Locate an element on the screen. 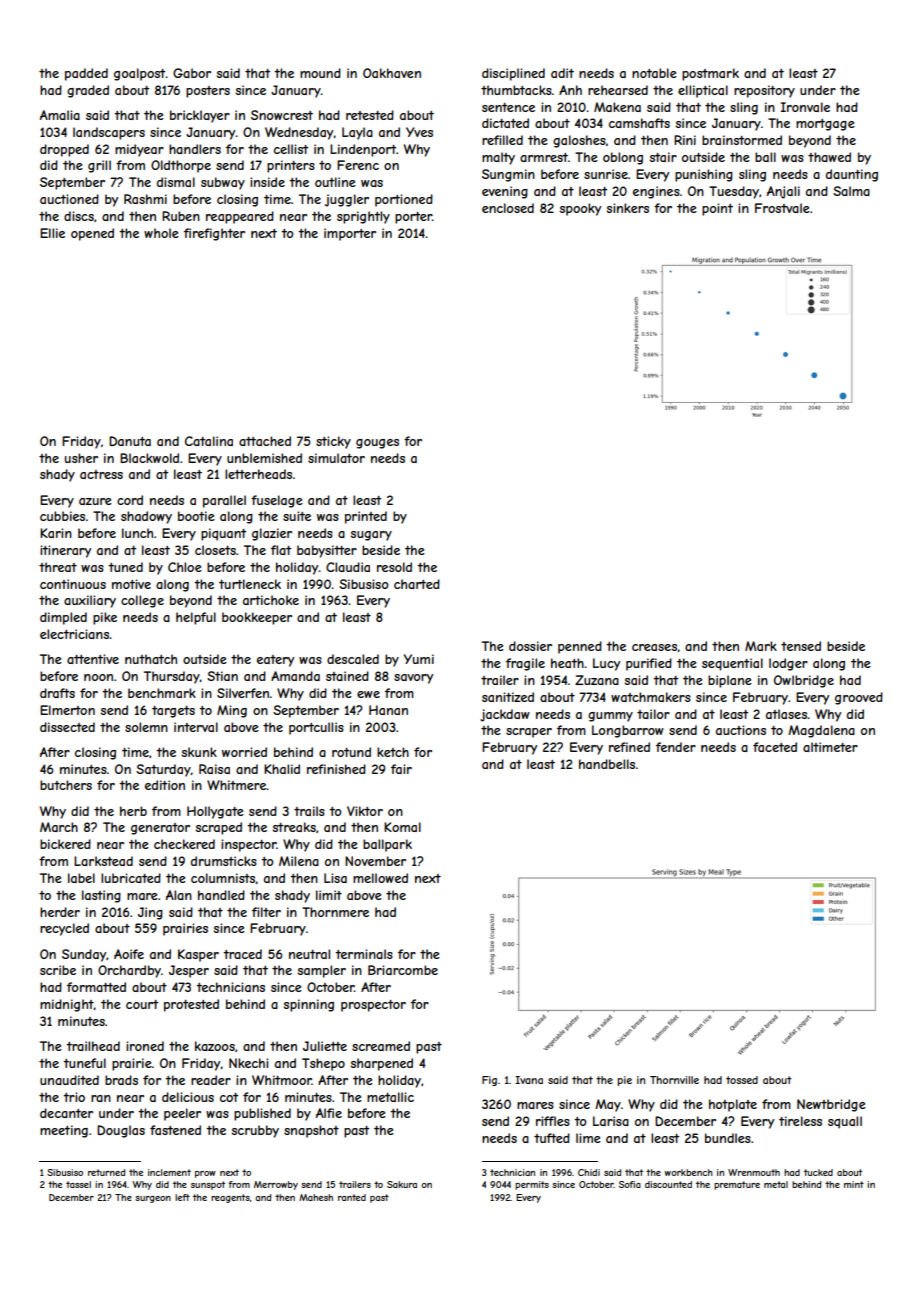 The height and width of the screenshot is (1308, 924). Owlbridge is located at coordinates (804, 681).
